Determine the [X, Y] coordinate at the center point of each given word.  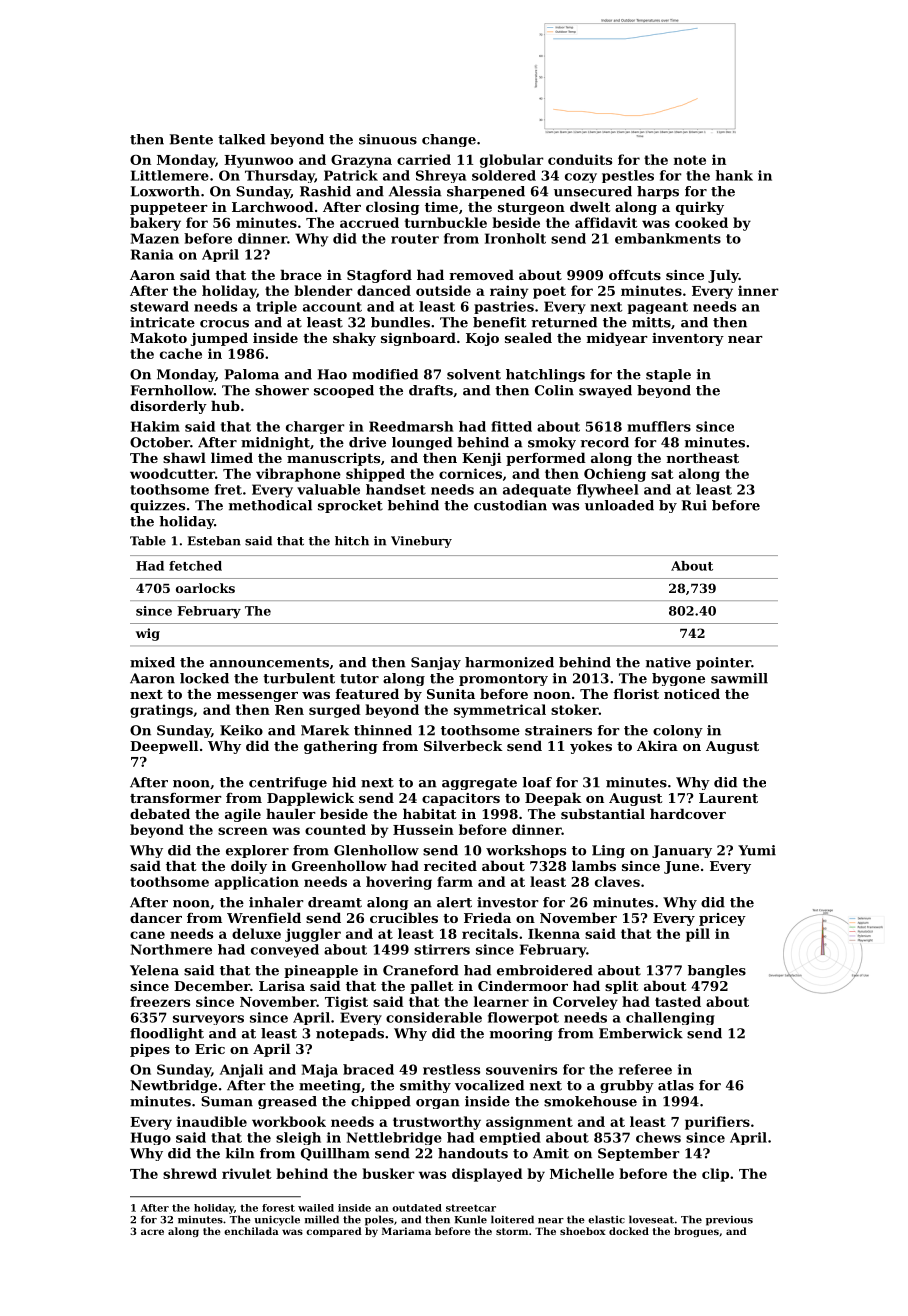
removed [481, 274]
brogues [696, 1232]
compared [334, 1232]
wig [148, 634]
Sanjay [436, 663]
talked [241, 139]
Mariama [406, 1231]
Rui [694, 505]
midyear [617, 339]
